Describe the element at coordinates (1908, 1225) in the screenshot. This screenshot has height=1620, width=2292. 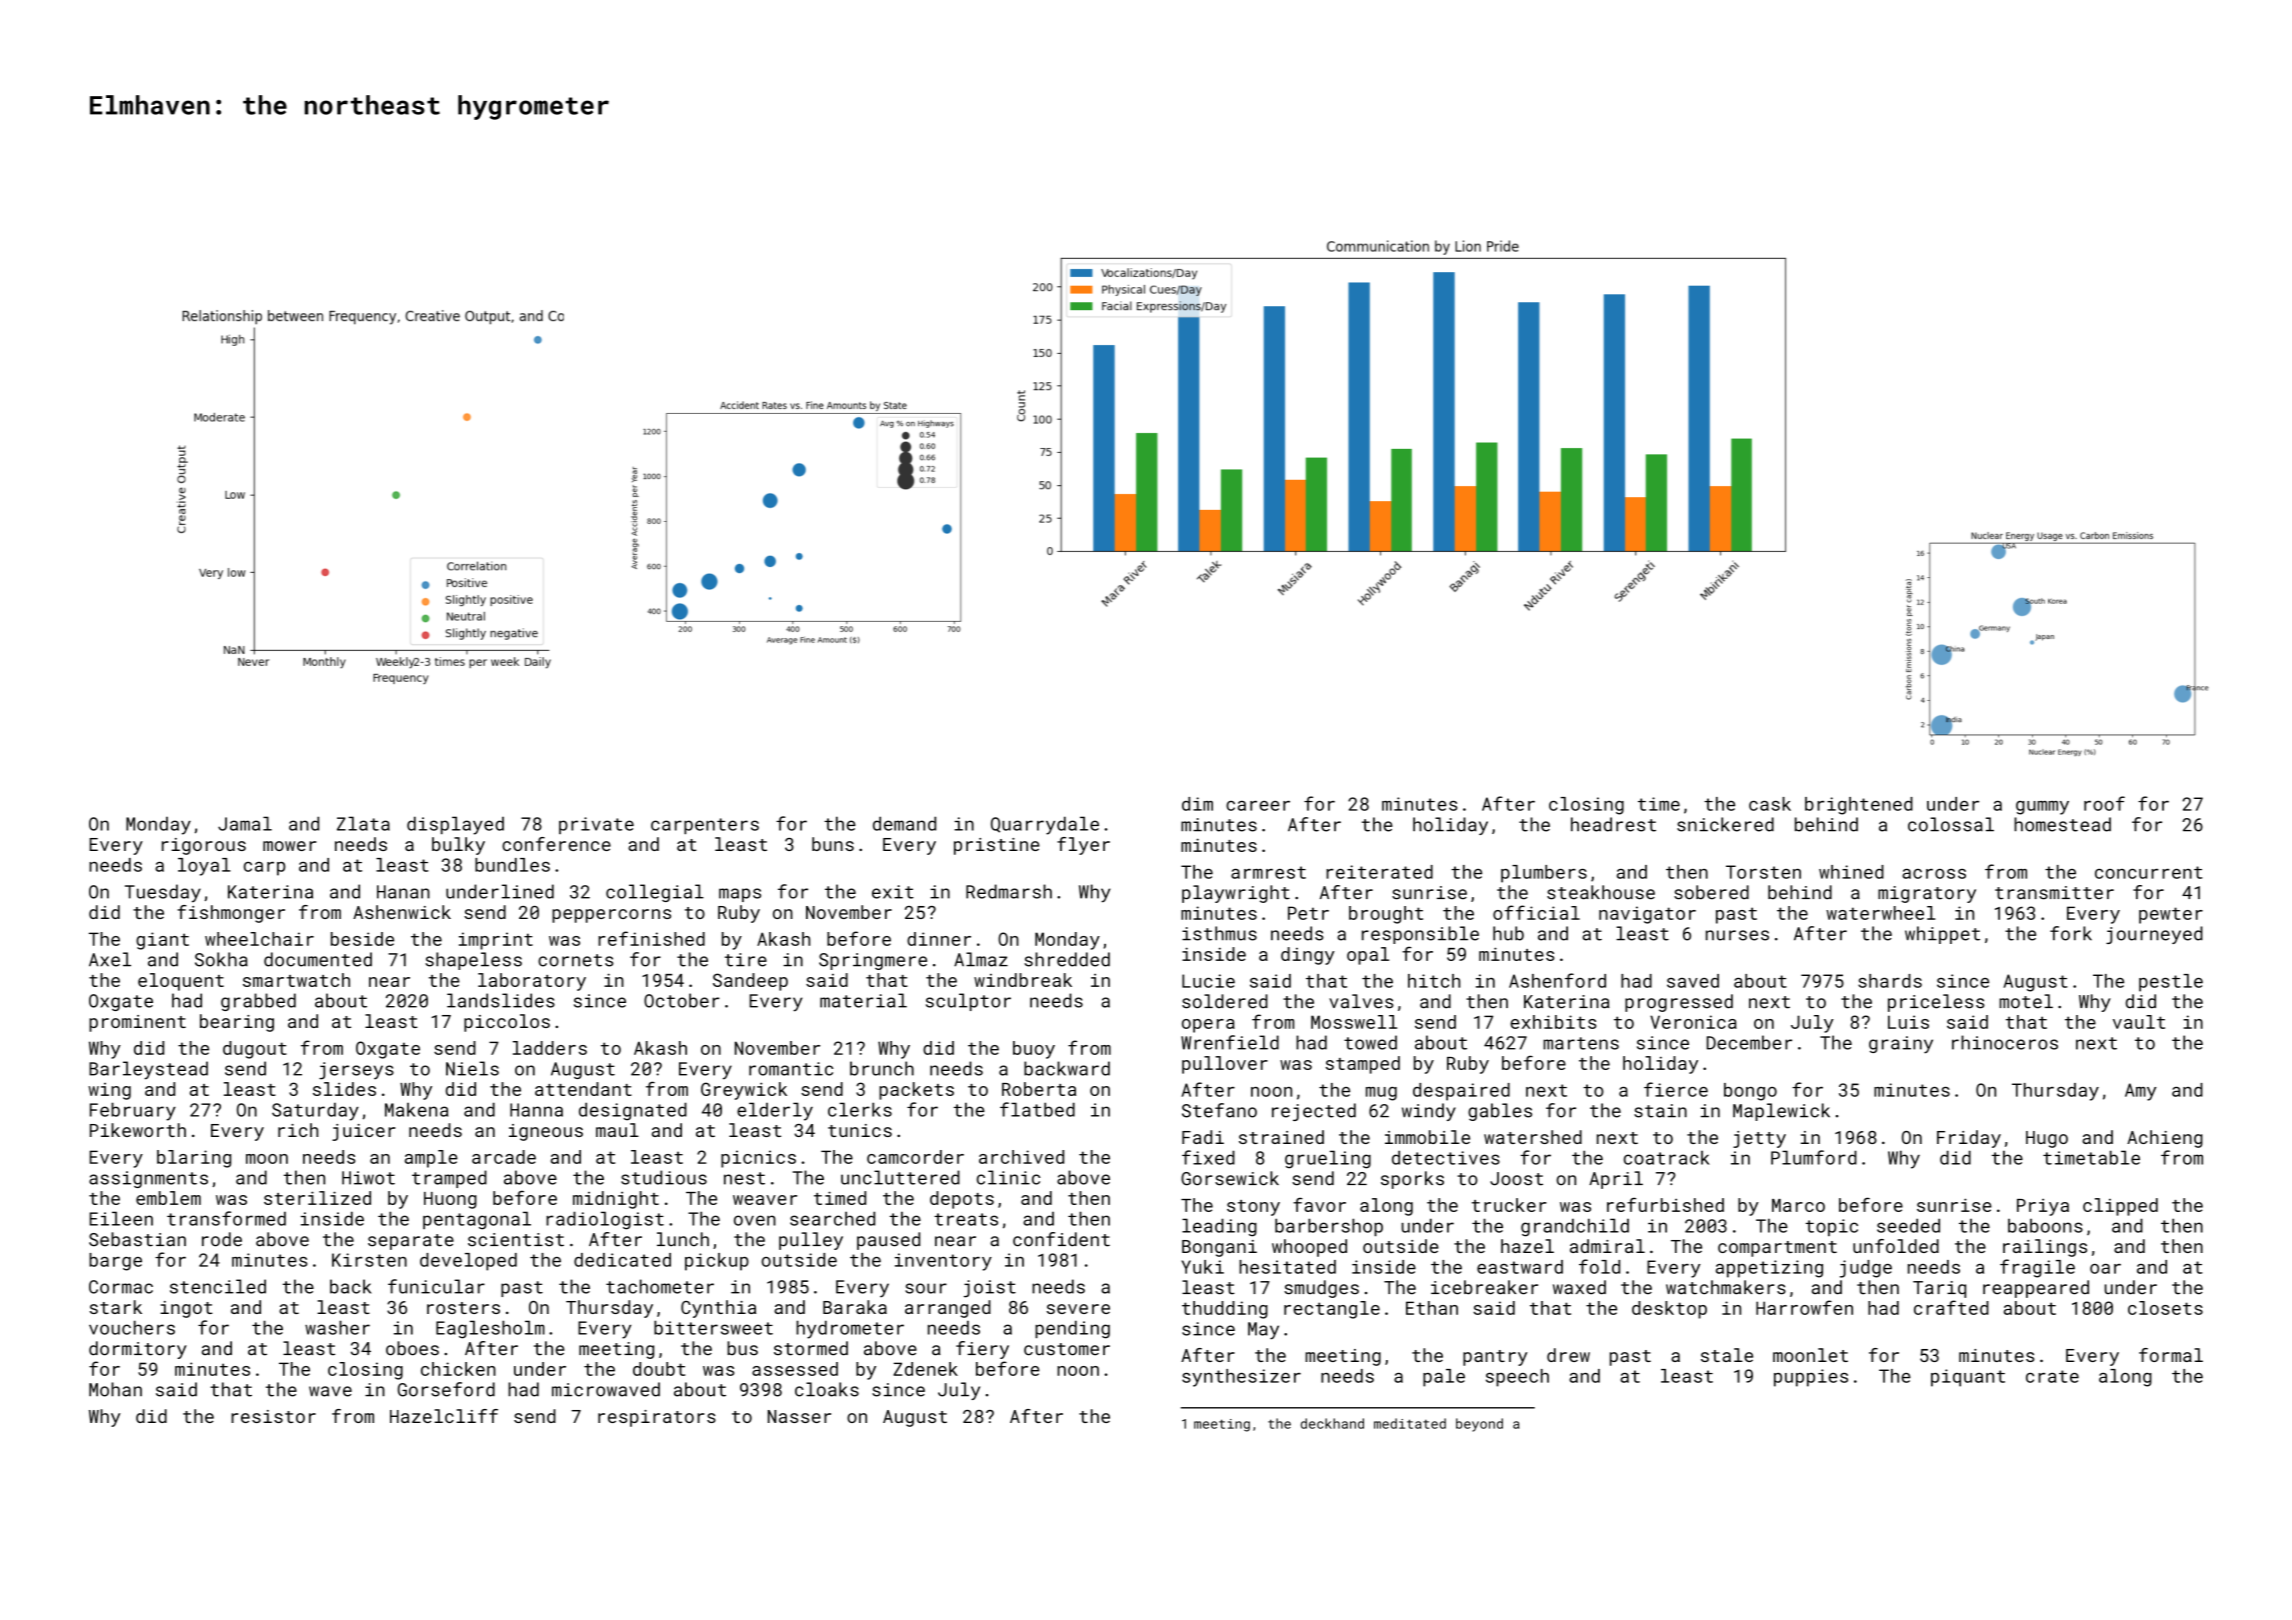
I see `seeded` at that location.
